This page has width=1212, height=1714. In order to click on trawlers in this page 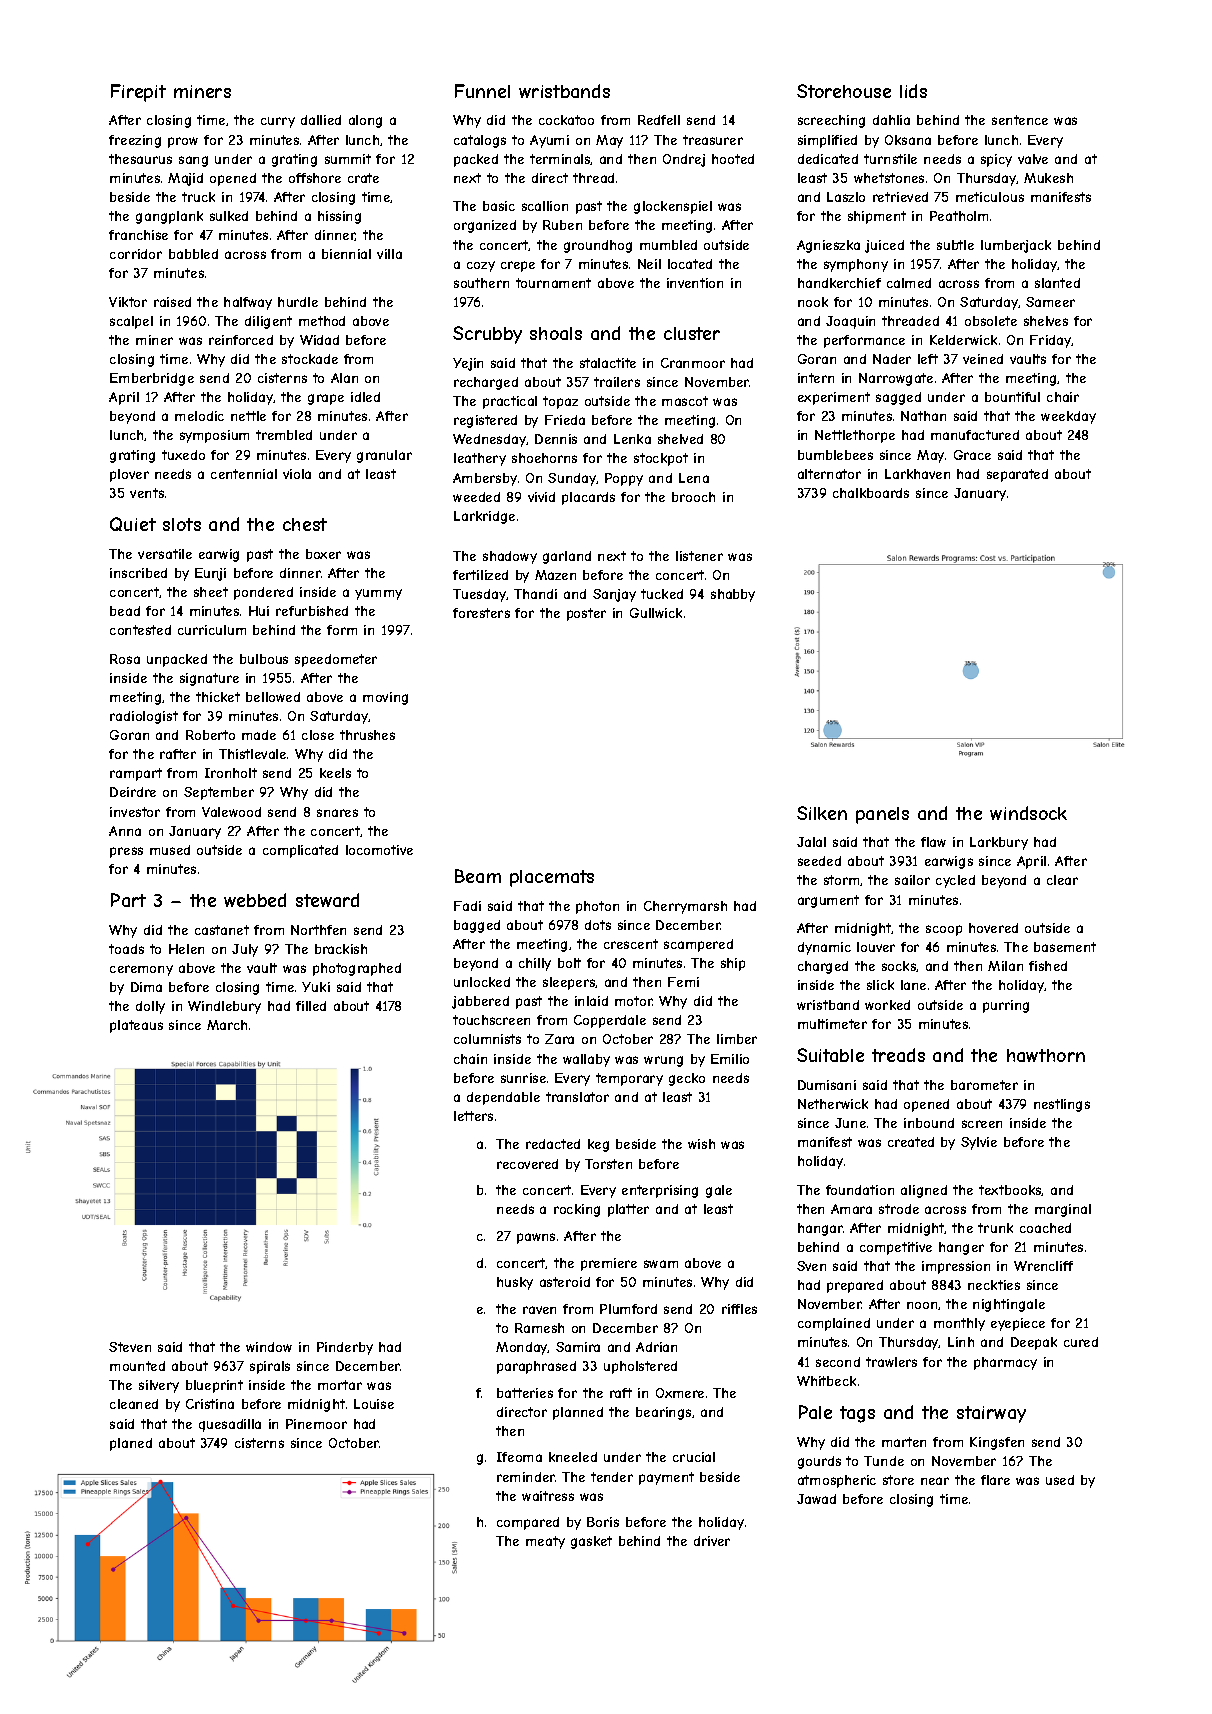, I will do `click(891, 1362)`.
